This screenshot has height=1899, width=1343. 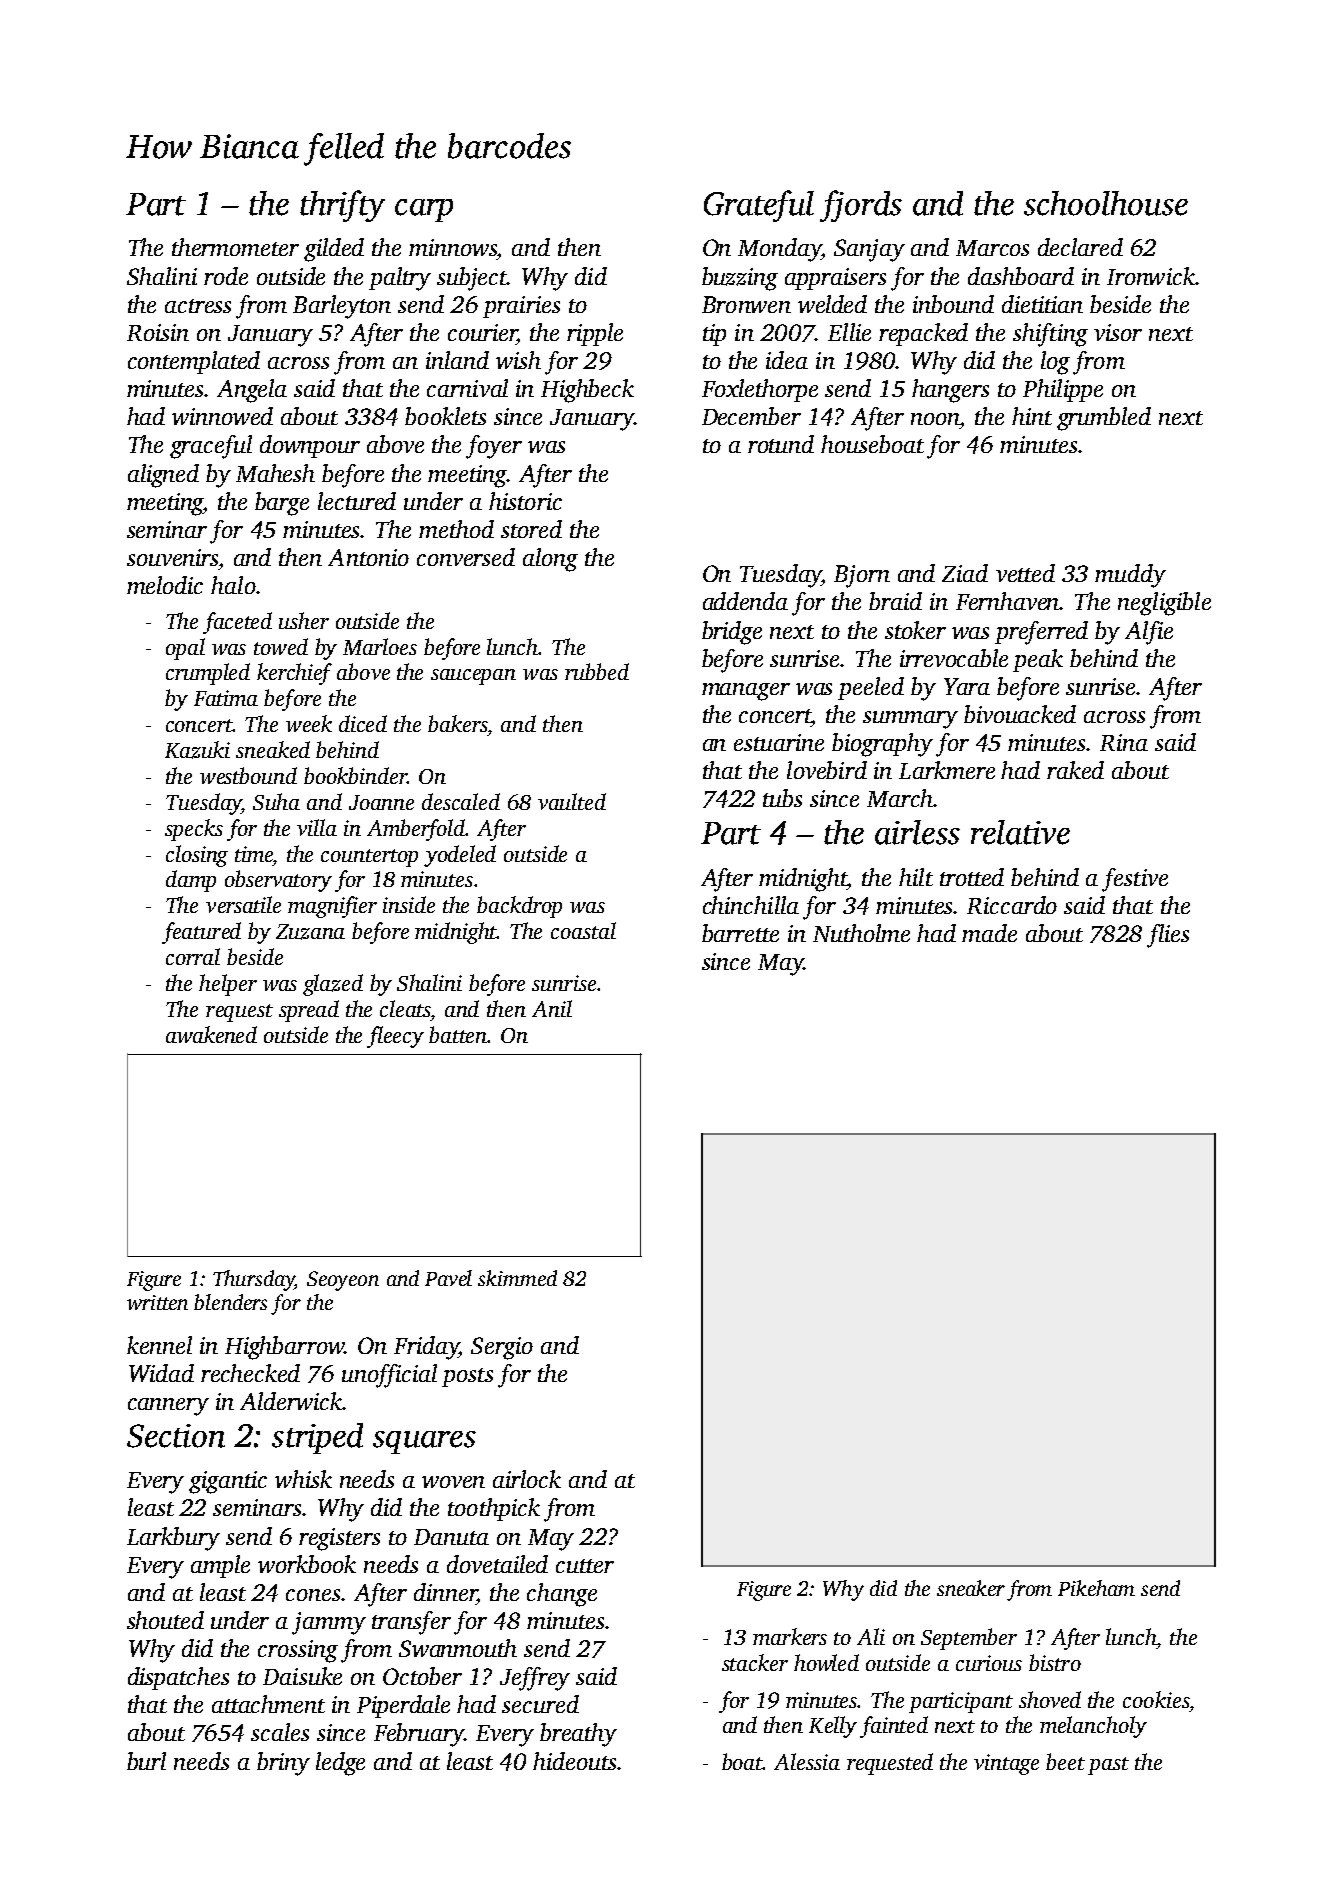 What do you see at coordinates (740, 933) in the screenshot?
I see `barrette` at bounding box center [740, 933].
